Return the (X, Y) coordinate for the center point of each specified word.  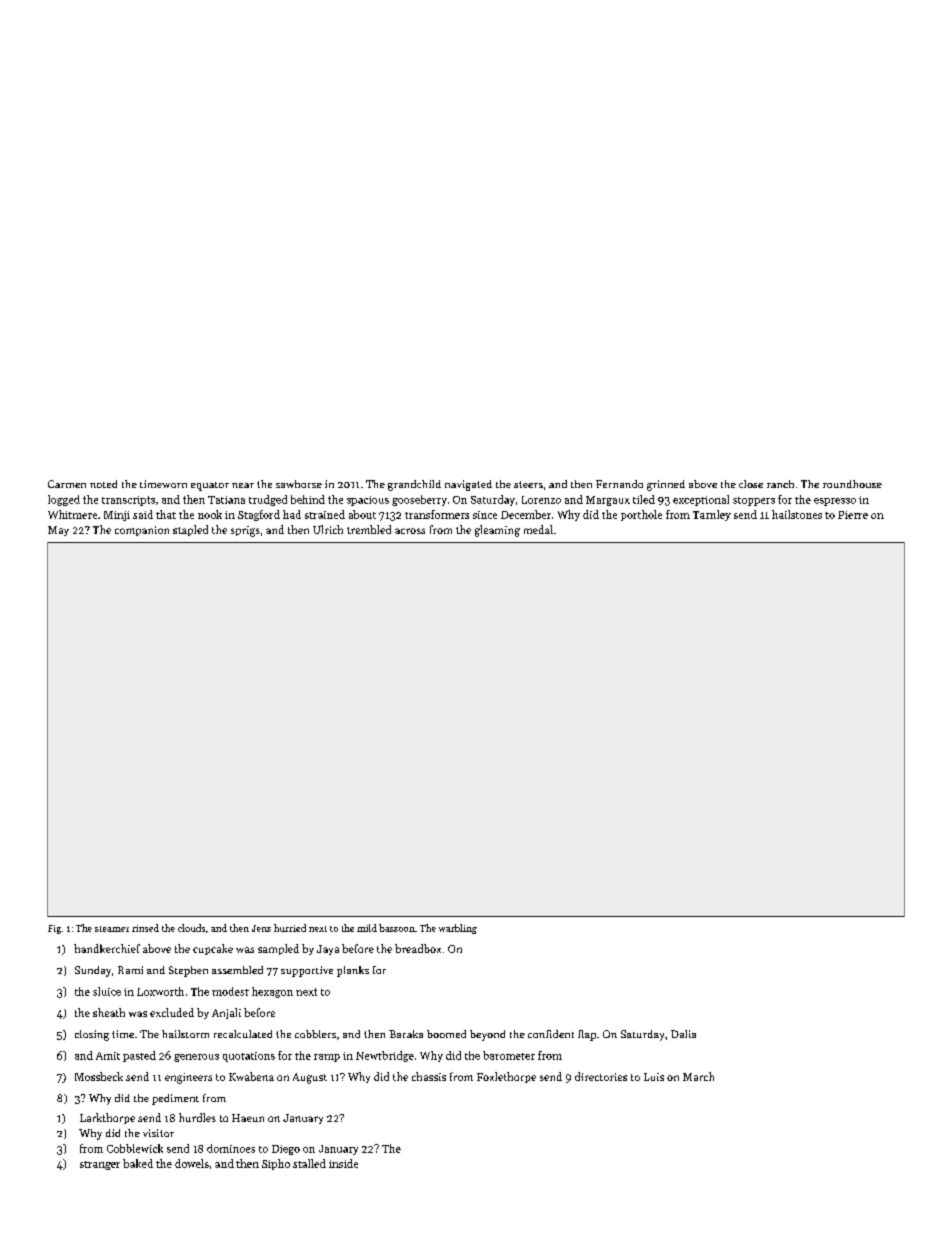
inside (343, 1163)
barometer (509, 1055)
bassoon (397, 928)
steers (528, 484)
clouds (191, 928)
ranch (780, 484)
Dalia (683, 1034)
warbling (458, 929)
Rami (130, 970)
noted (103, 484)
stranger (100, 1165)
